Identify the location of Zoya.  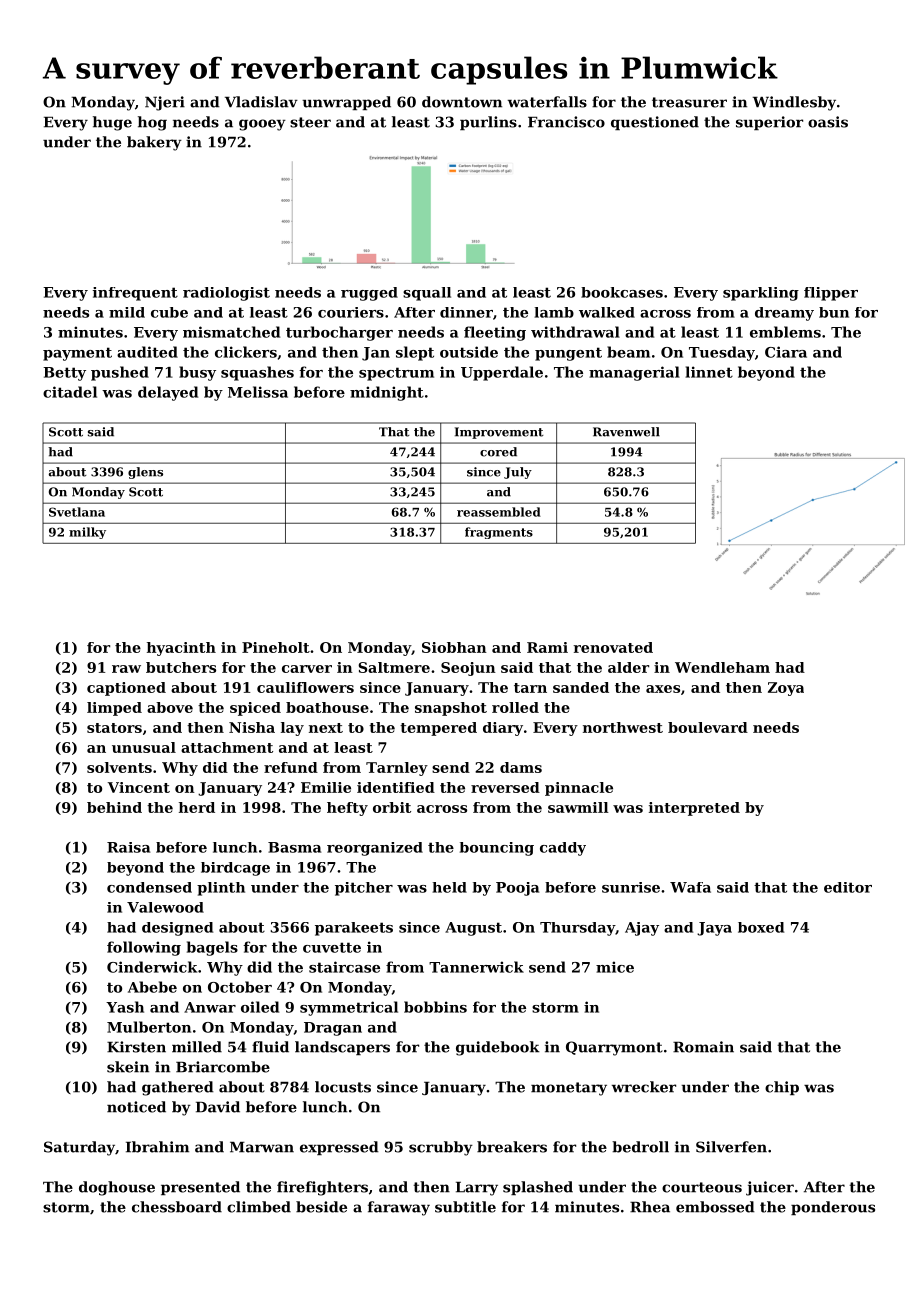
(786, 689).
